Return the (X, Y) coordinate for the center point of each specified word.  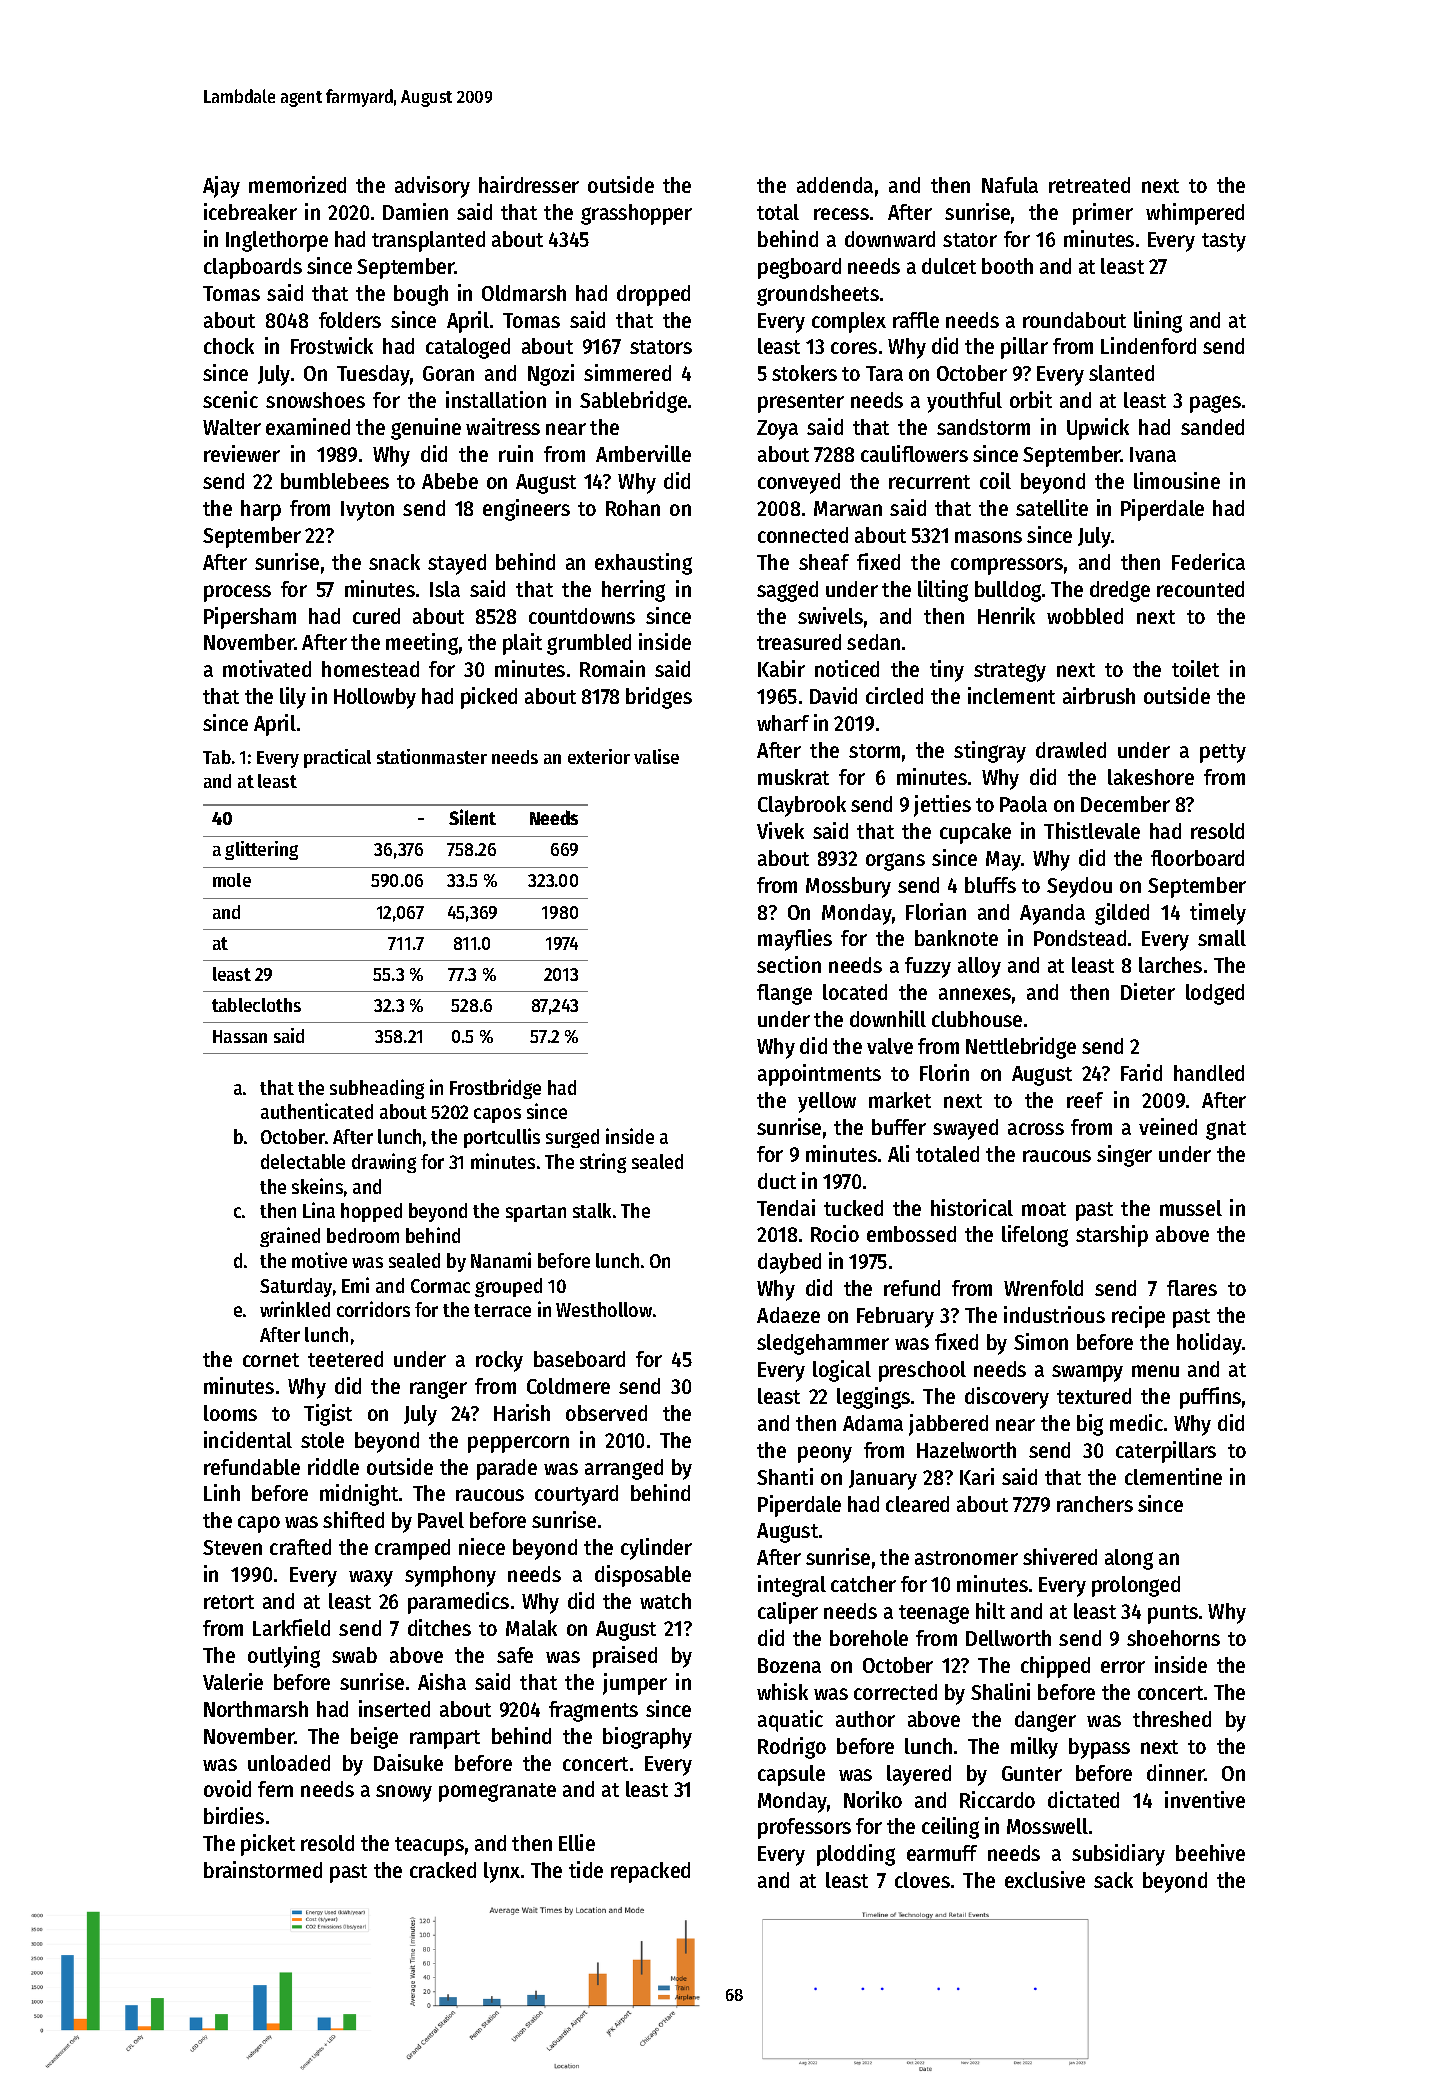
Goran (448, 373)
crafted (300, 1547)
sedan (873, 642)
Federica (1208, 561)
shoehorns (1173, 1638)
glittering (261, 850)
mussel (1191, 1208)
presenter (801, 403)
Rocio (835, 1233)
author (865, 1719)
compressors (1007, 566)
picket (268, 1845)
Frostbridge (495, 1089)
